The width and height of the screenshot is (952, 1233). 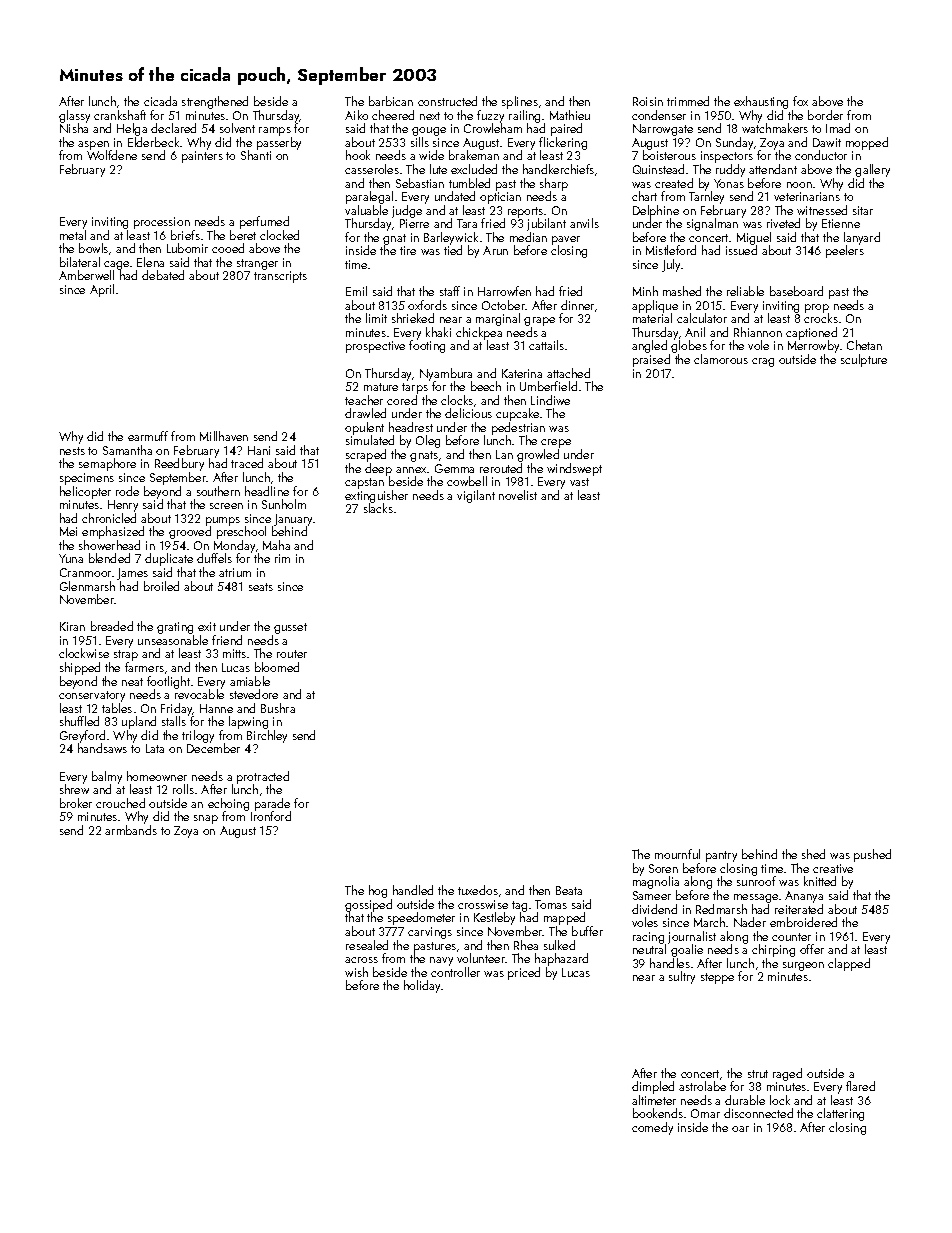 I want to click on pantry, so click(x=721, y=856).
